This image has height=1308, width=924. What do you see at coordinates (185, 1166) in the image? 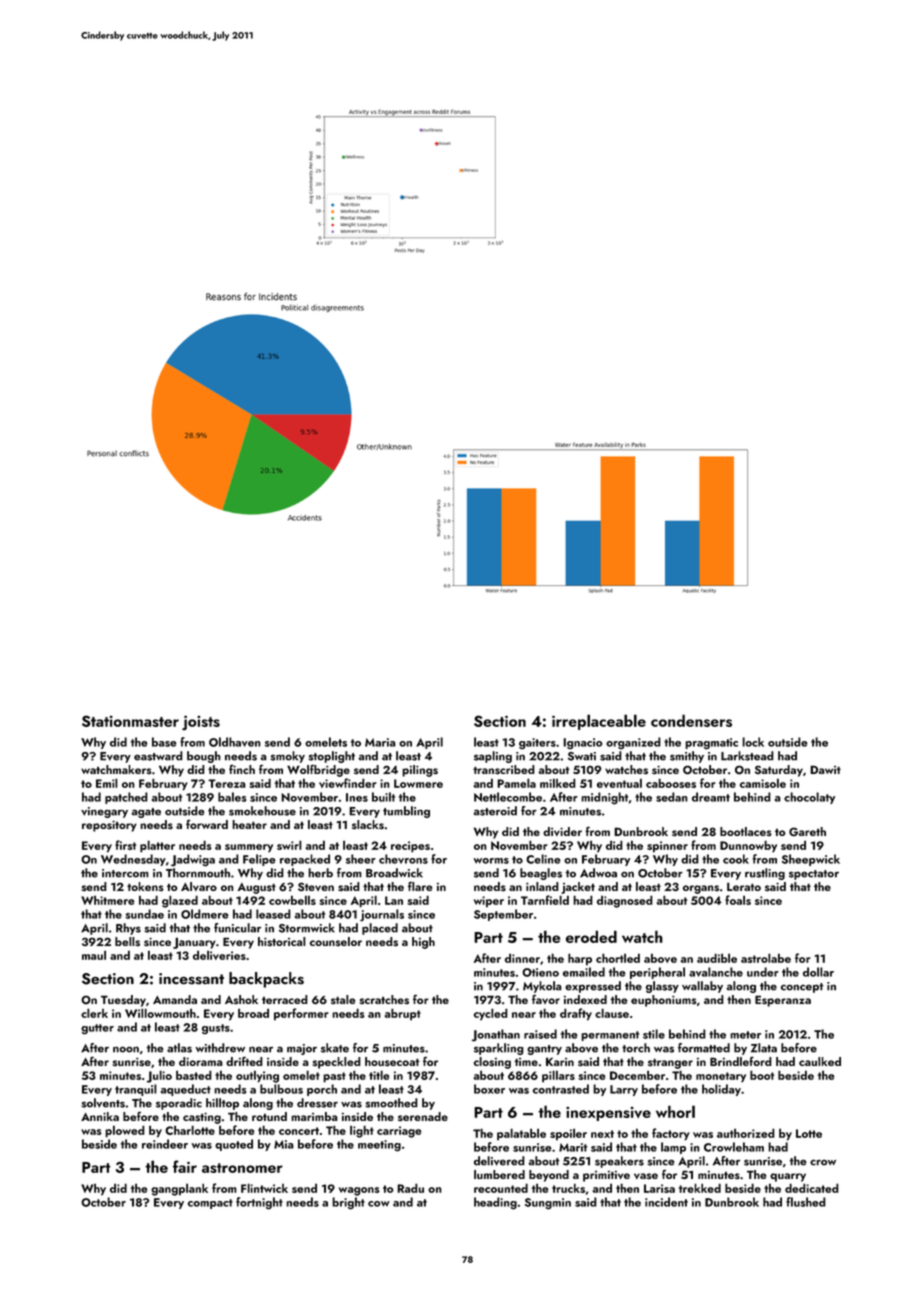
I see `fair` at bounding box center [185, 1166].
